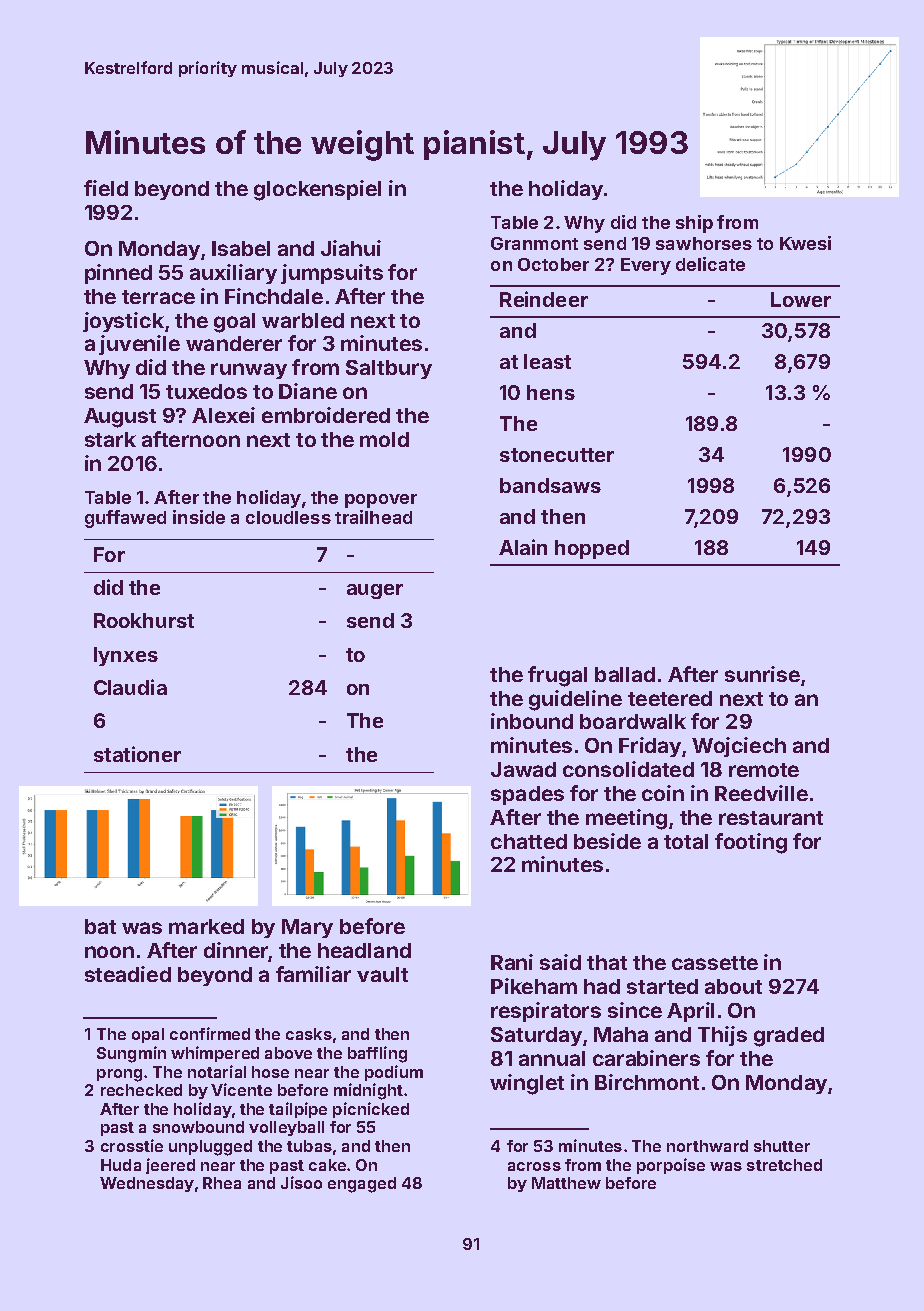 The width and height of the page is (924, 1311). I want to click on popover, so click(381, 501).
